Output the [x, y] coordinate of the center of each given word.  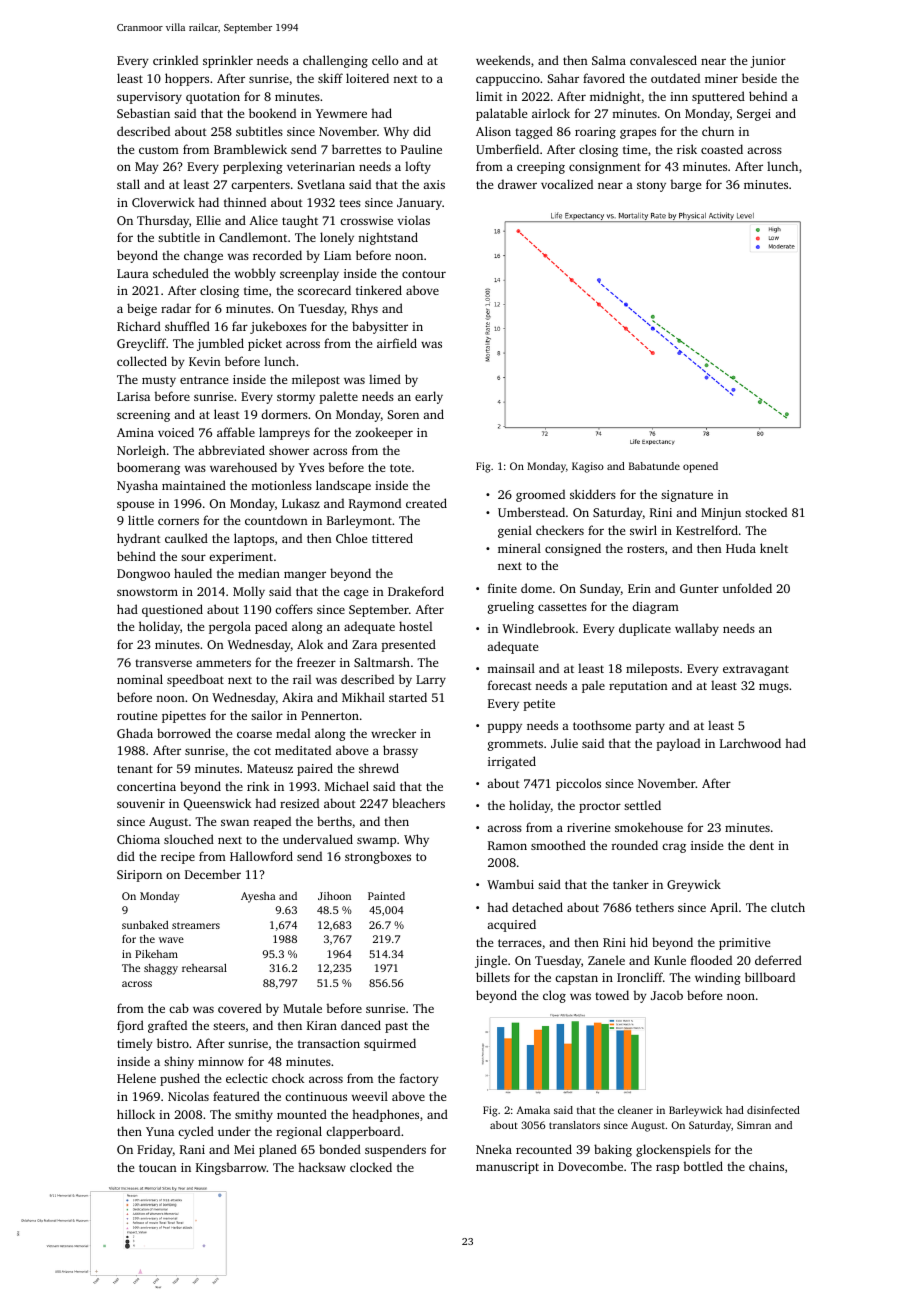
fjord [130, 1026]
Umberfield [507, 149]
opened [700, 467]
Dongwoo [143, 575]
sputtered [718, 97]
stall [128, 184]
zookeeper [384, 433]
